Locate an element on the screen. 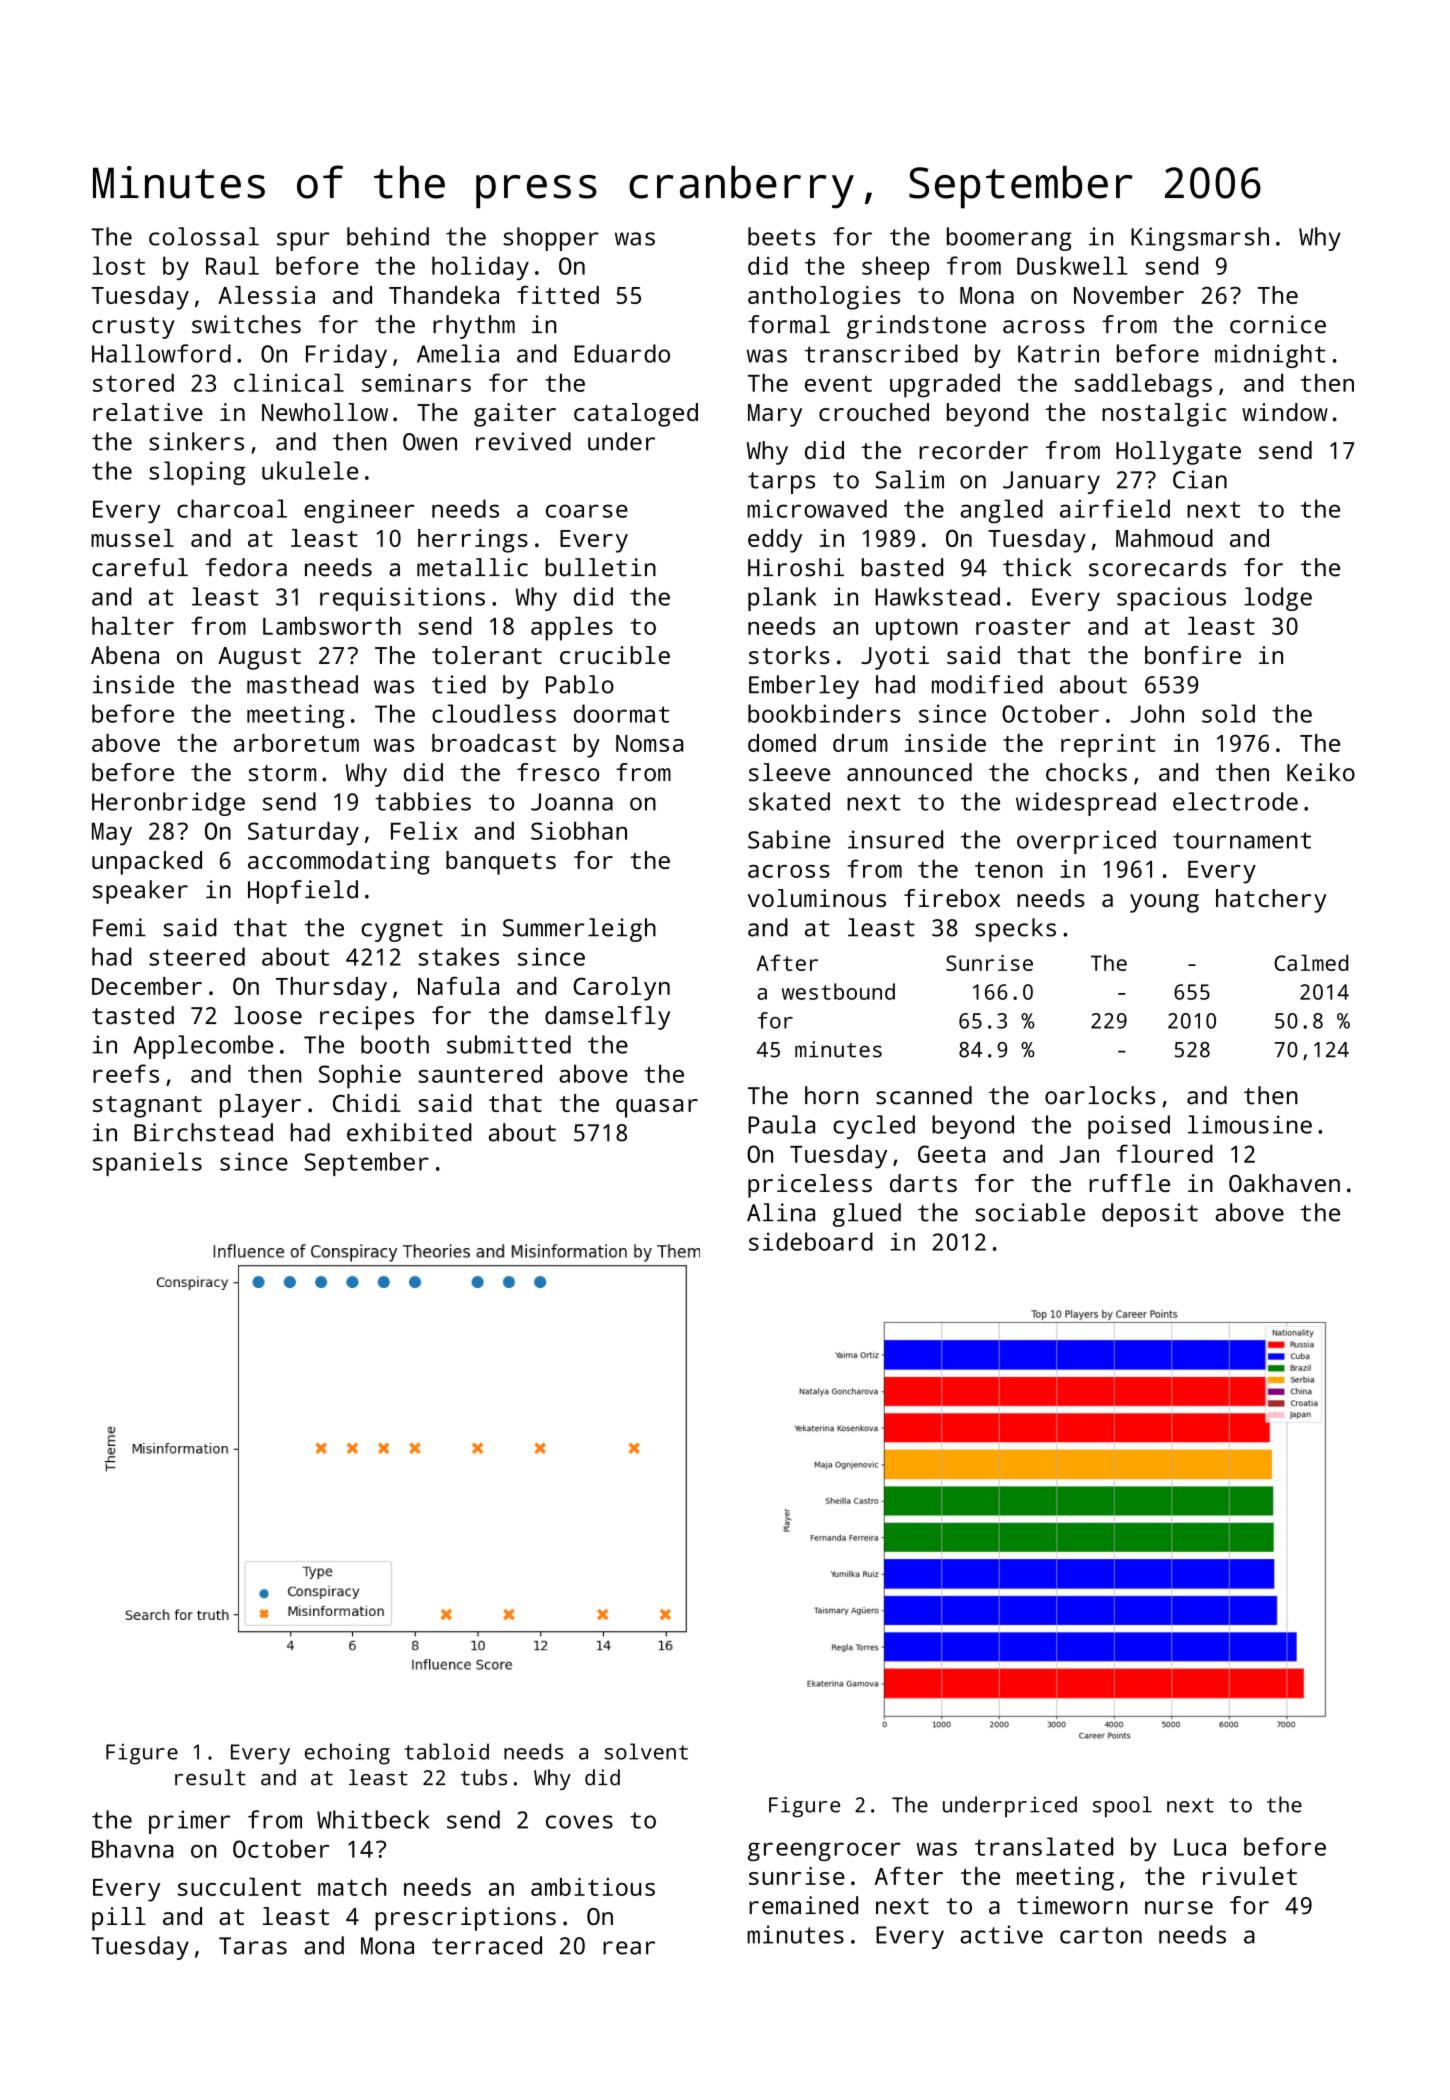  Alessia is located at coordinates (266, 295).
